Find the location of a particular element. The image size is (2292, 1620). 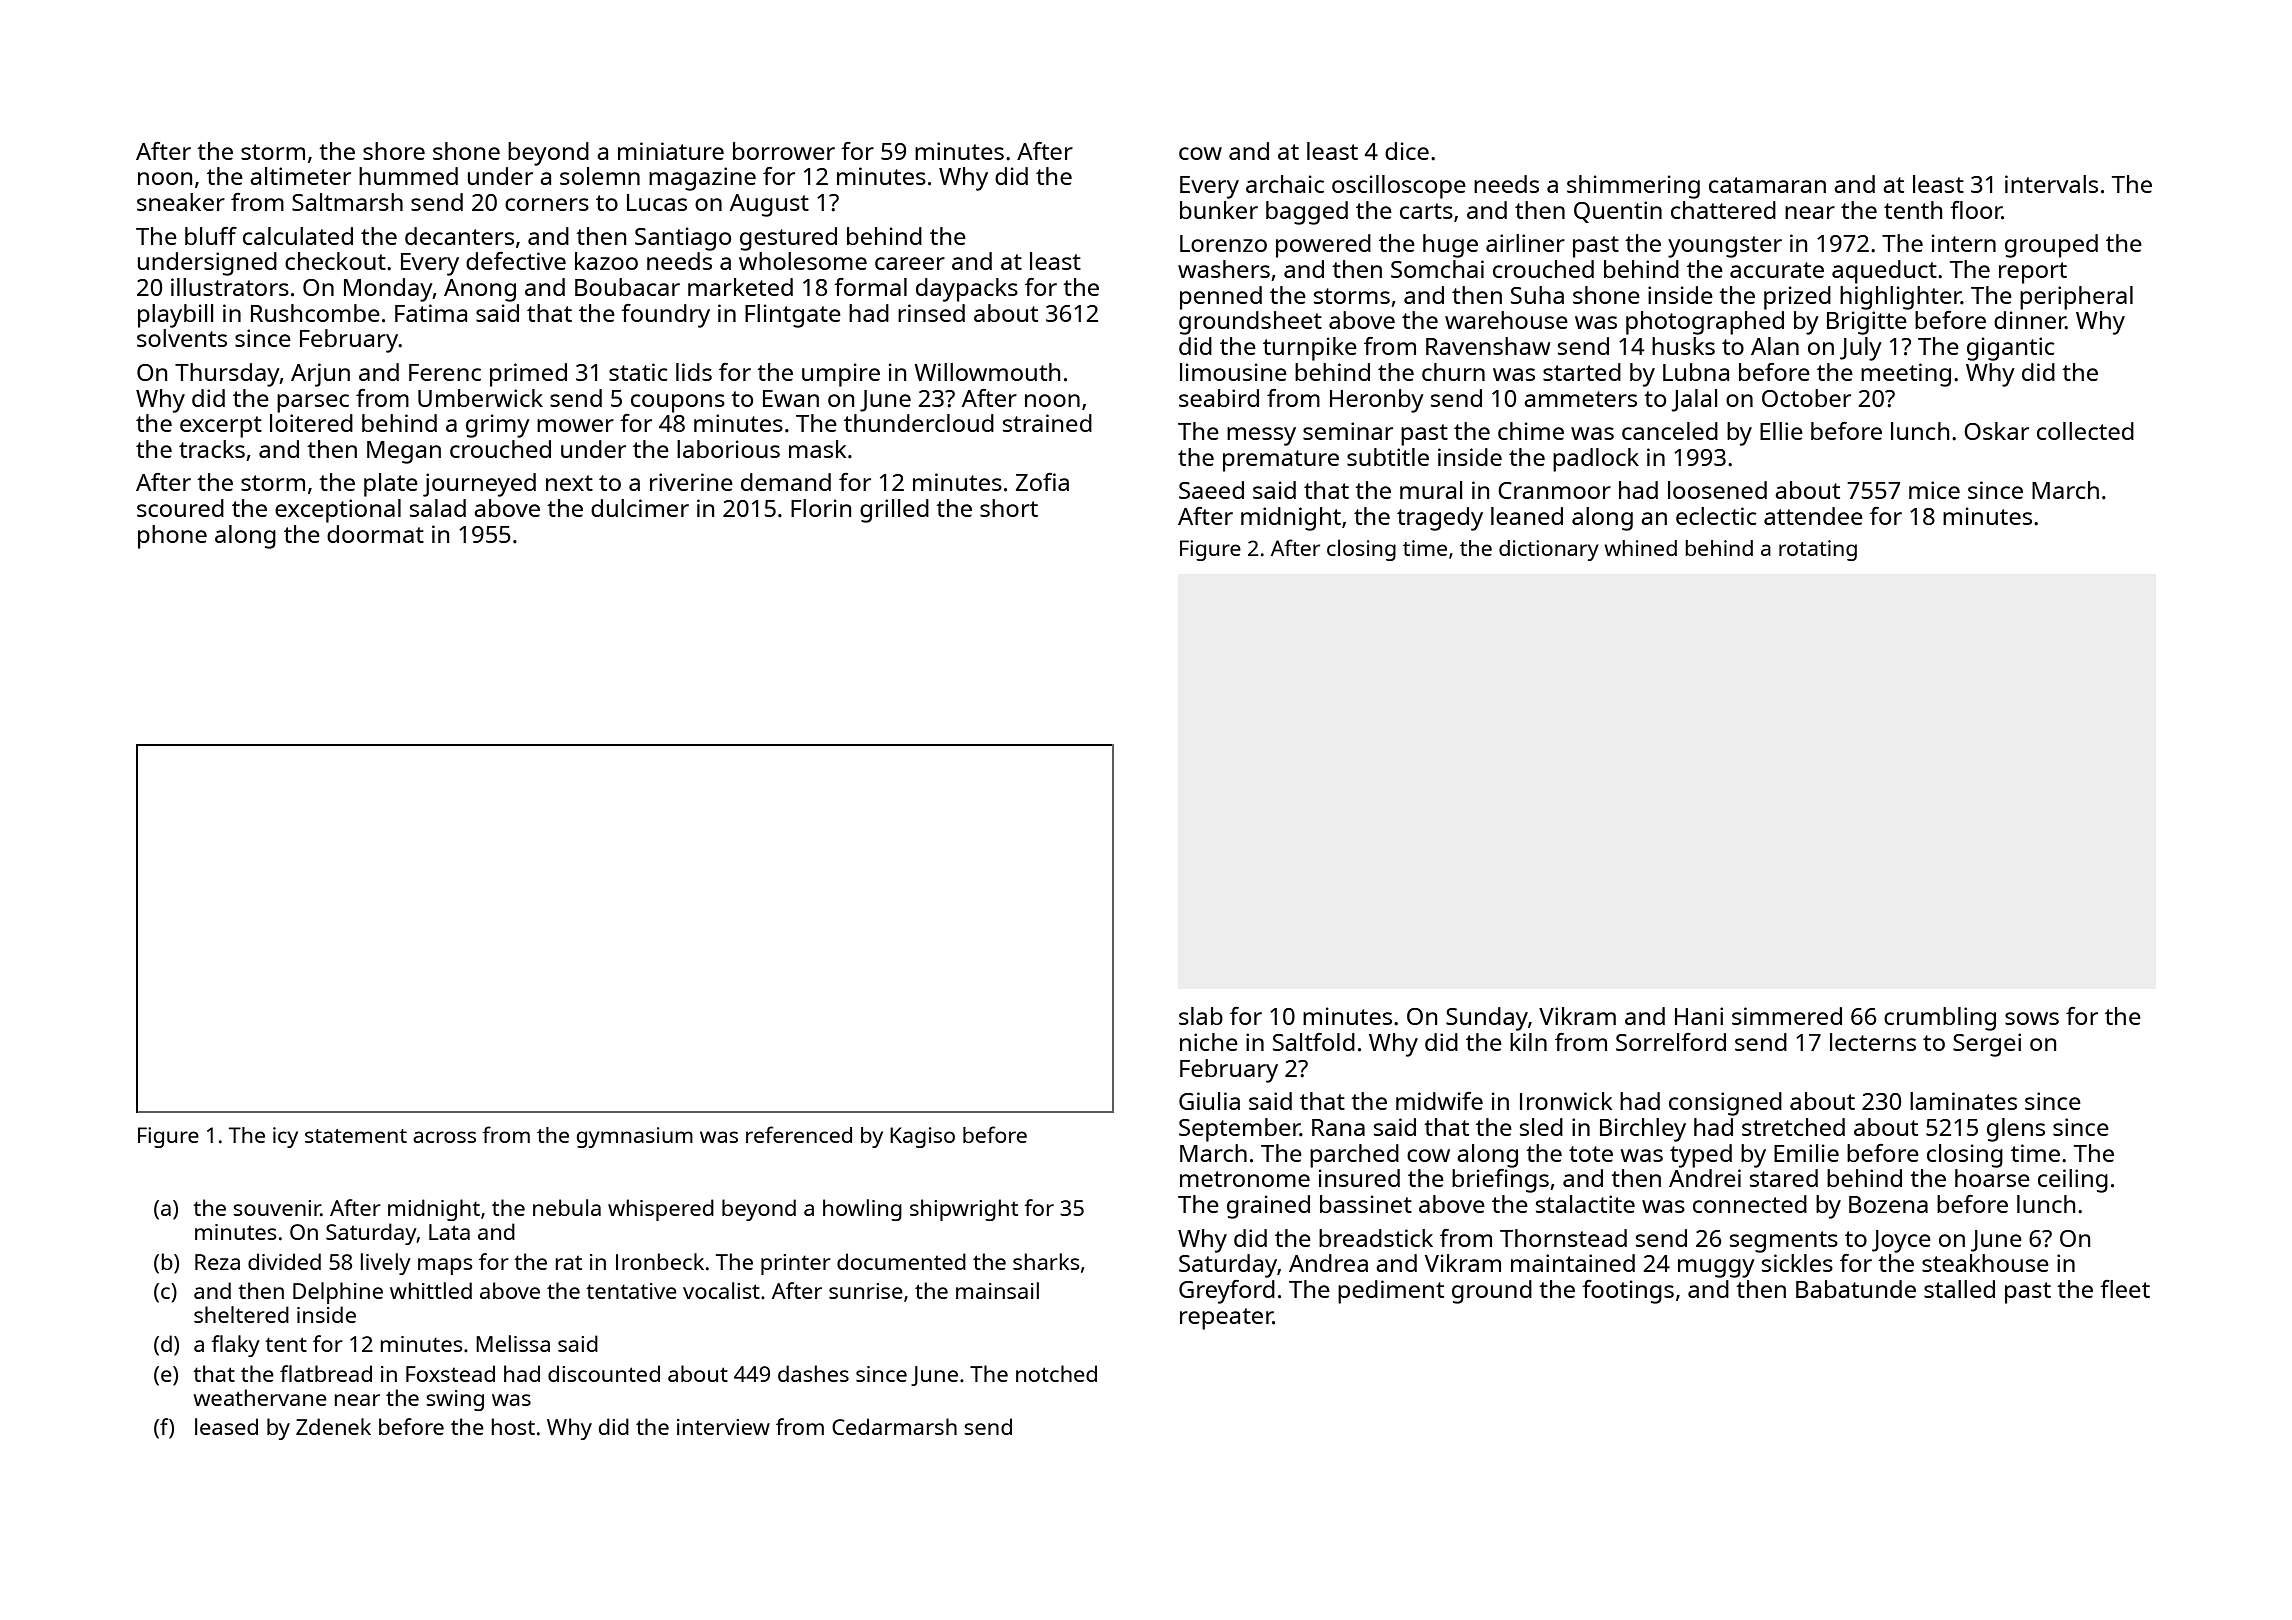

leaned is located at coordinates (1527, 516).
